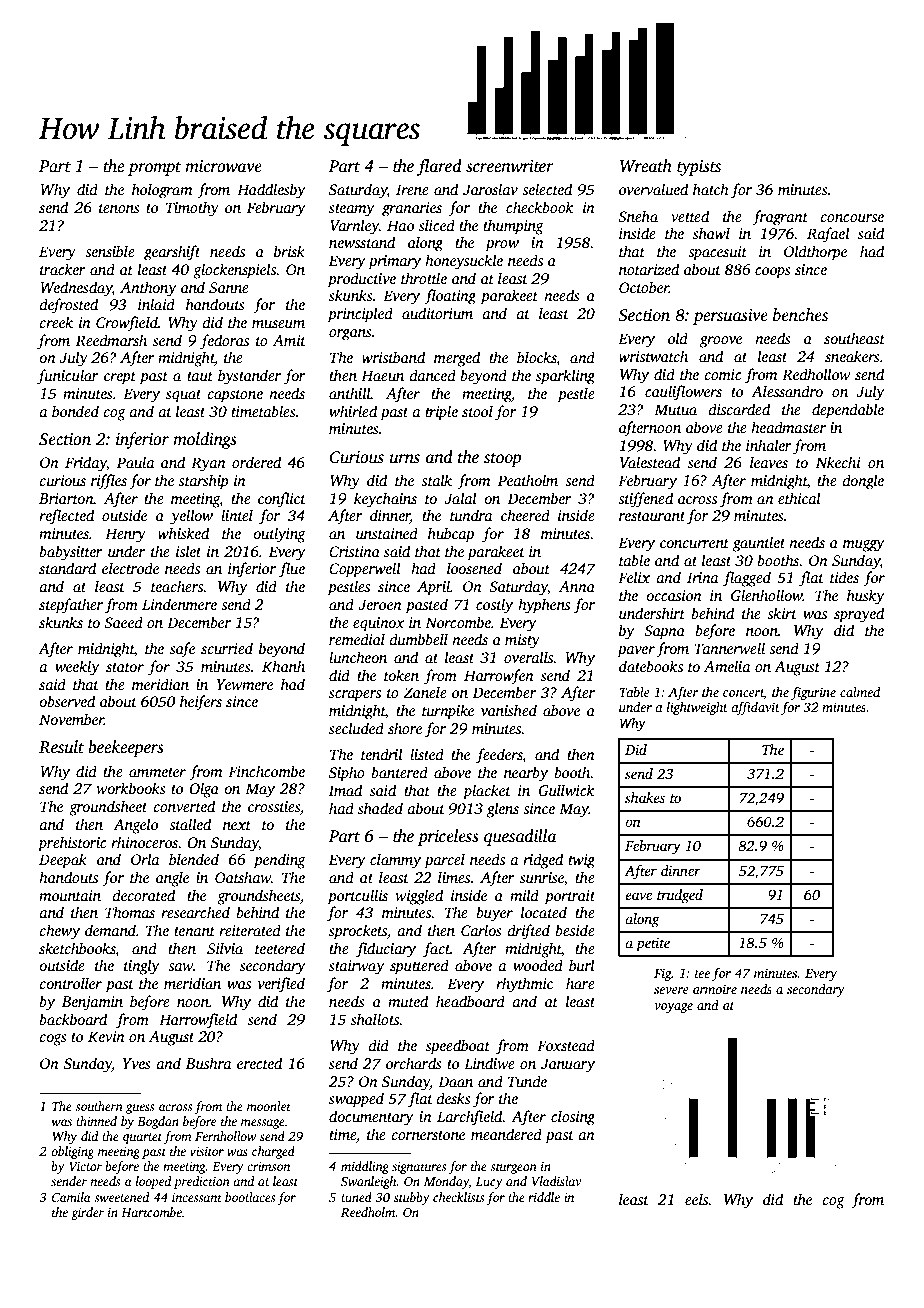 This screenshot has height=1308, width=924. What do you see at coordinates (767, 595) in the screenshot?
I see `Glenhollow` at bounding box center [767, 595].
